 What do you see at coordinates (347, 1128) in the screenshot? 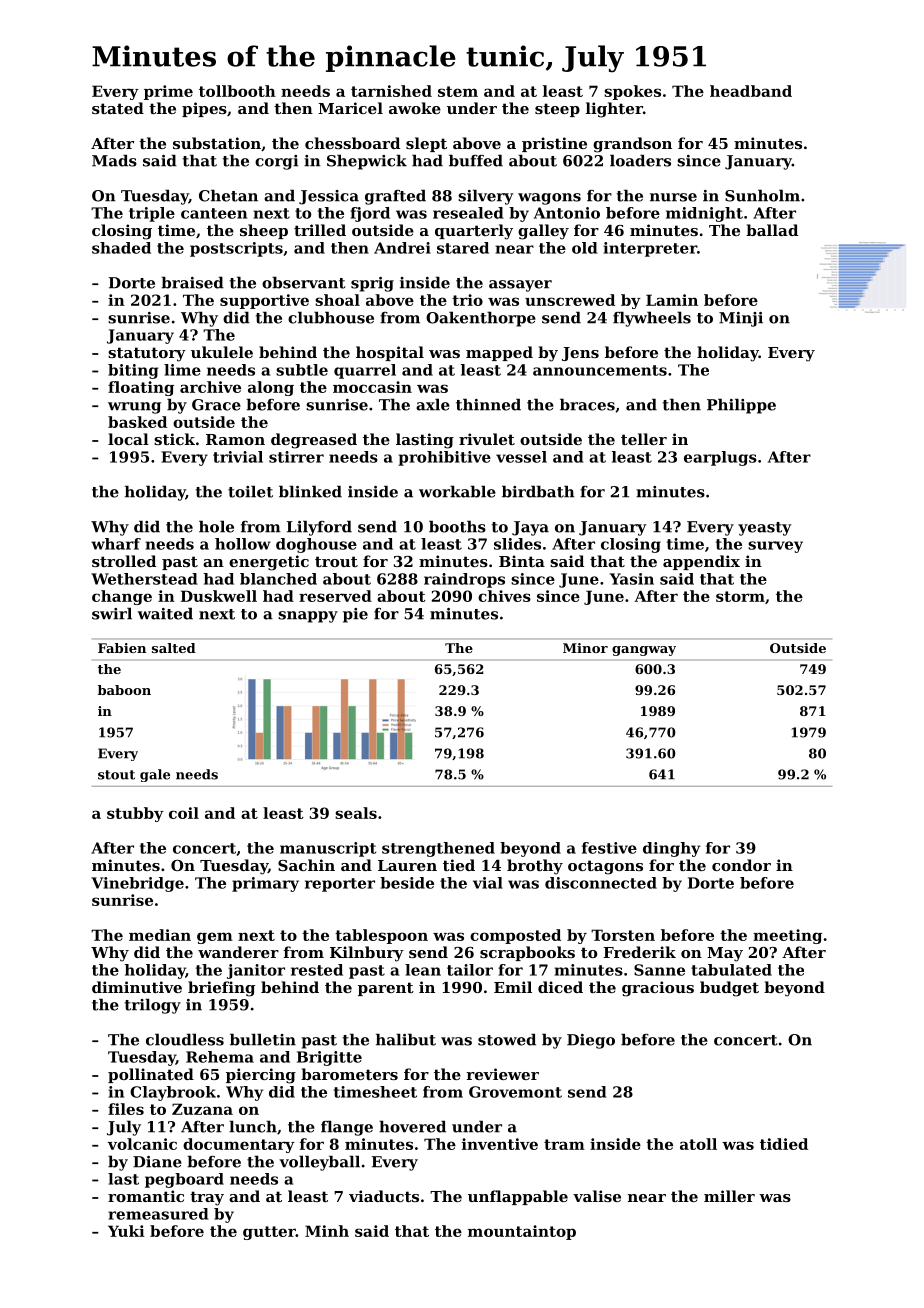
I see `flange` at bounding box center [347, 1128].
